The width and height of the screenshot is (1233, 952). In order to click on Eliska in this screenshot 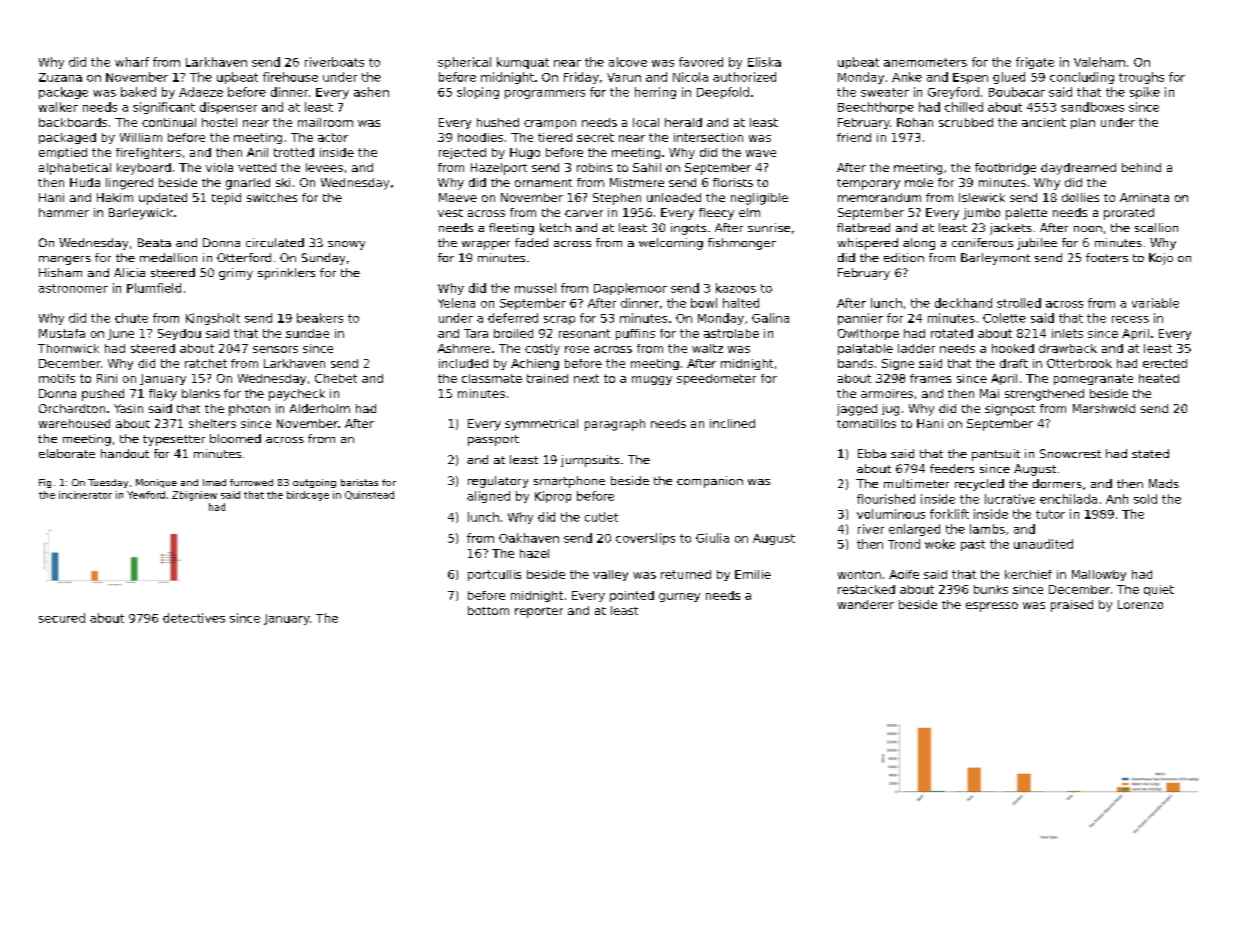, I will do `click(764, 62)`.
